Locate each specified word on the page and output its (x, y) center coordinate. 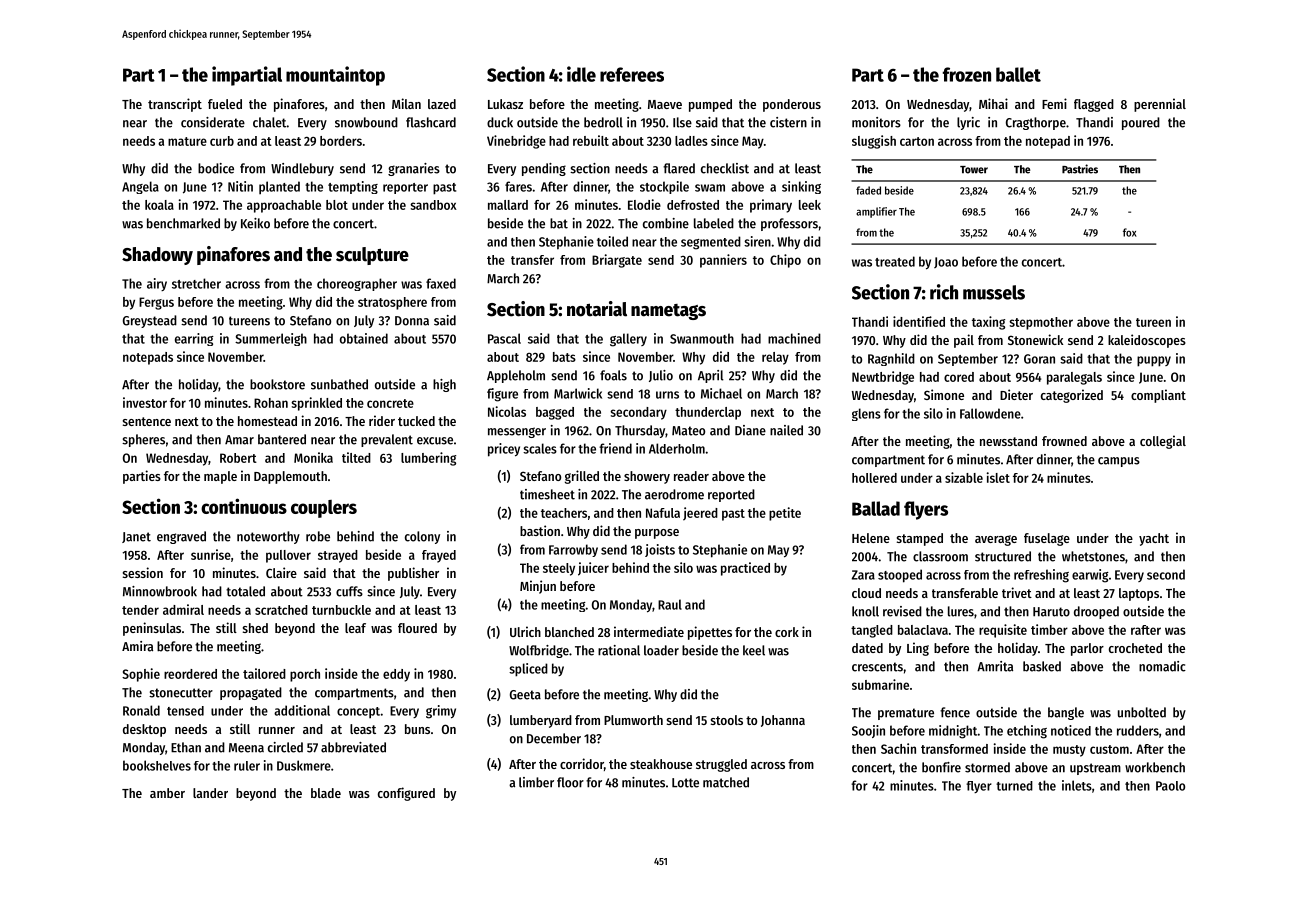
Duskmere (304, 765)
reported (731, 495)
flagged (1094, 105)
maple (220, 477)
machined (794, 338)
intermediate (649, 631)
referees (632, 74)
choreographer (357, 284)
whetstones (1093, 556)
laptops (1139, 594)
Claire (281, 572)
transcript (175, 105)
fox (1130, 232)
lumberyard (541, 721)
